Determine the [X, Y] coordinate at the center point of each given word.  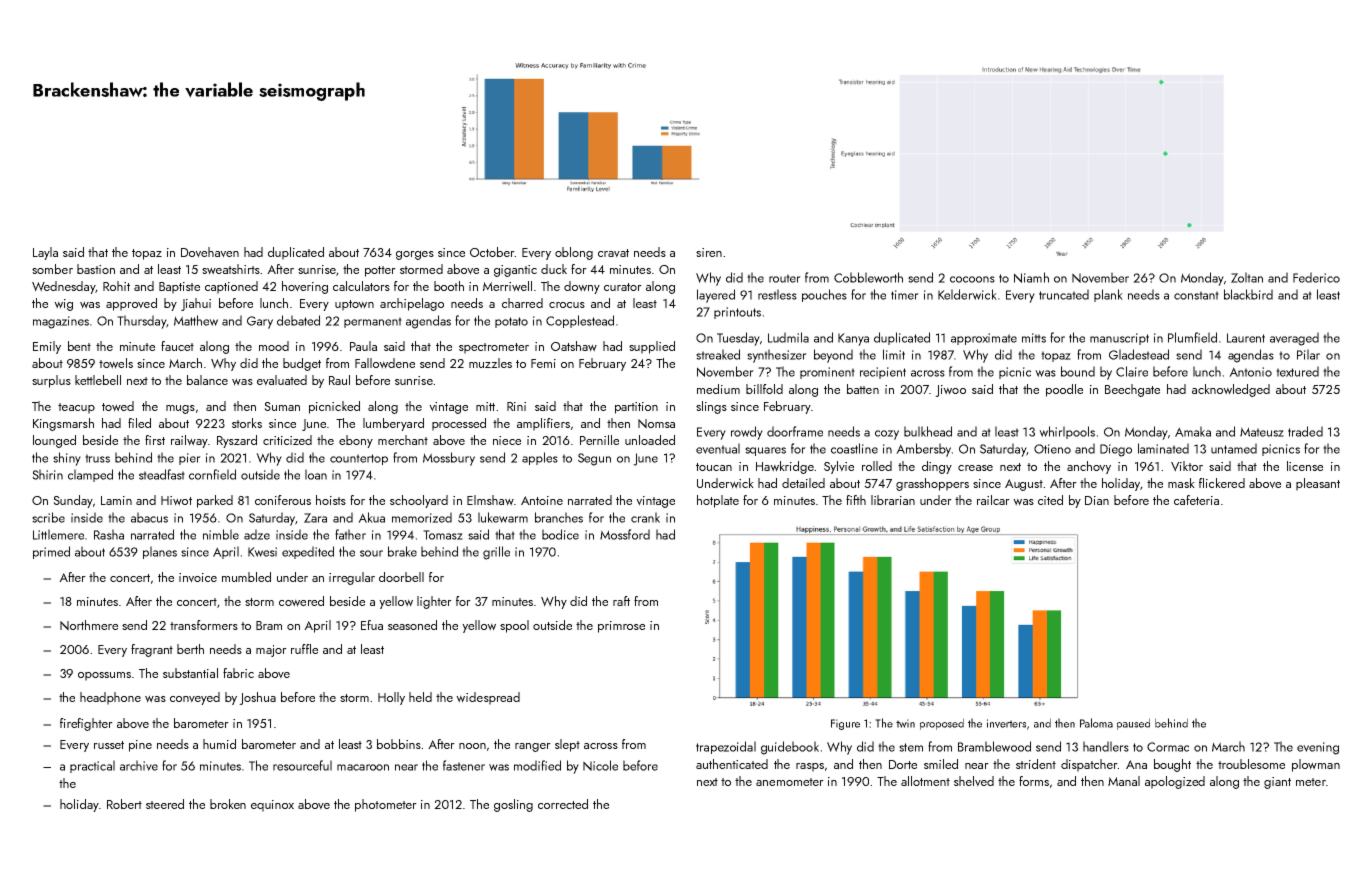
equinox [272, 806]
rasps [810, 767]
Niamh [1031, 277]
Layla [45, 253]
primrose [621, 627]
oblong [574, 253]
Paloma [1096, 723]
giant [1277, 783]
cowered [301, 601]
